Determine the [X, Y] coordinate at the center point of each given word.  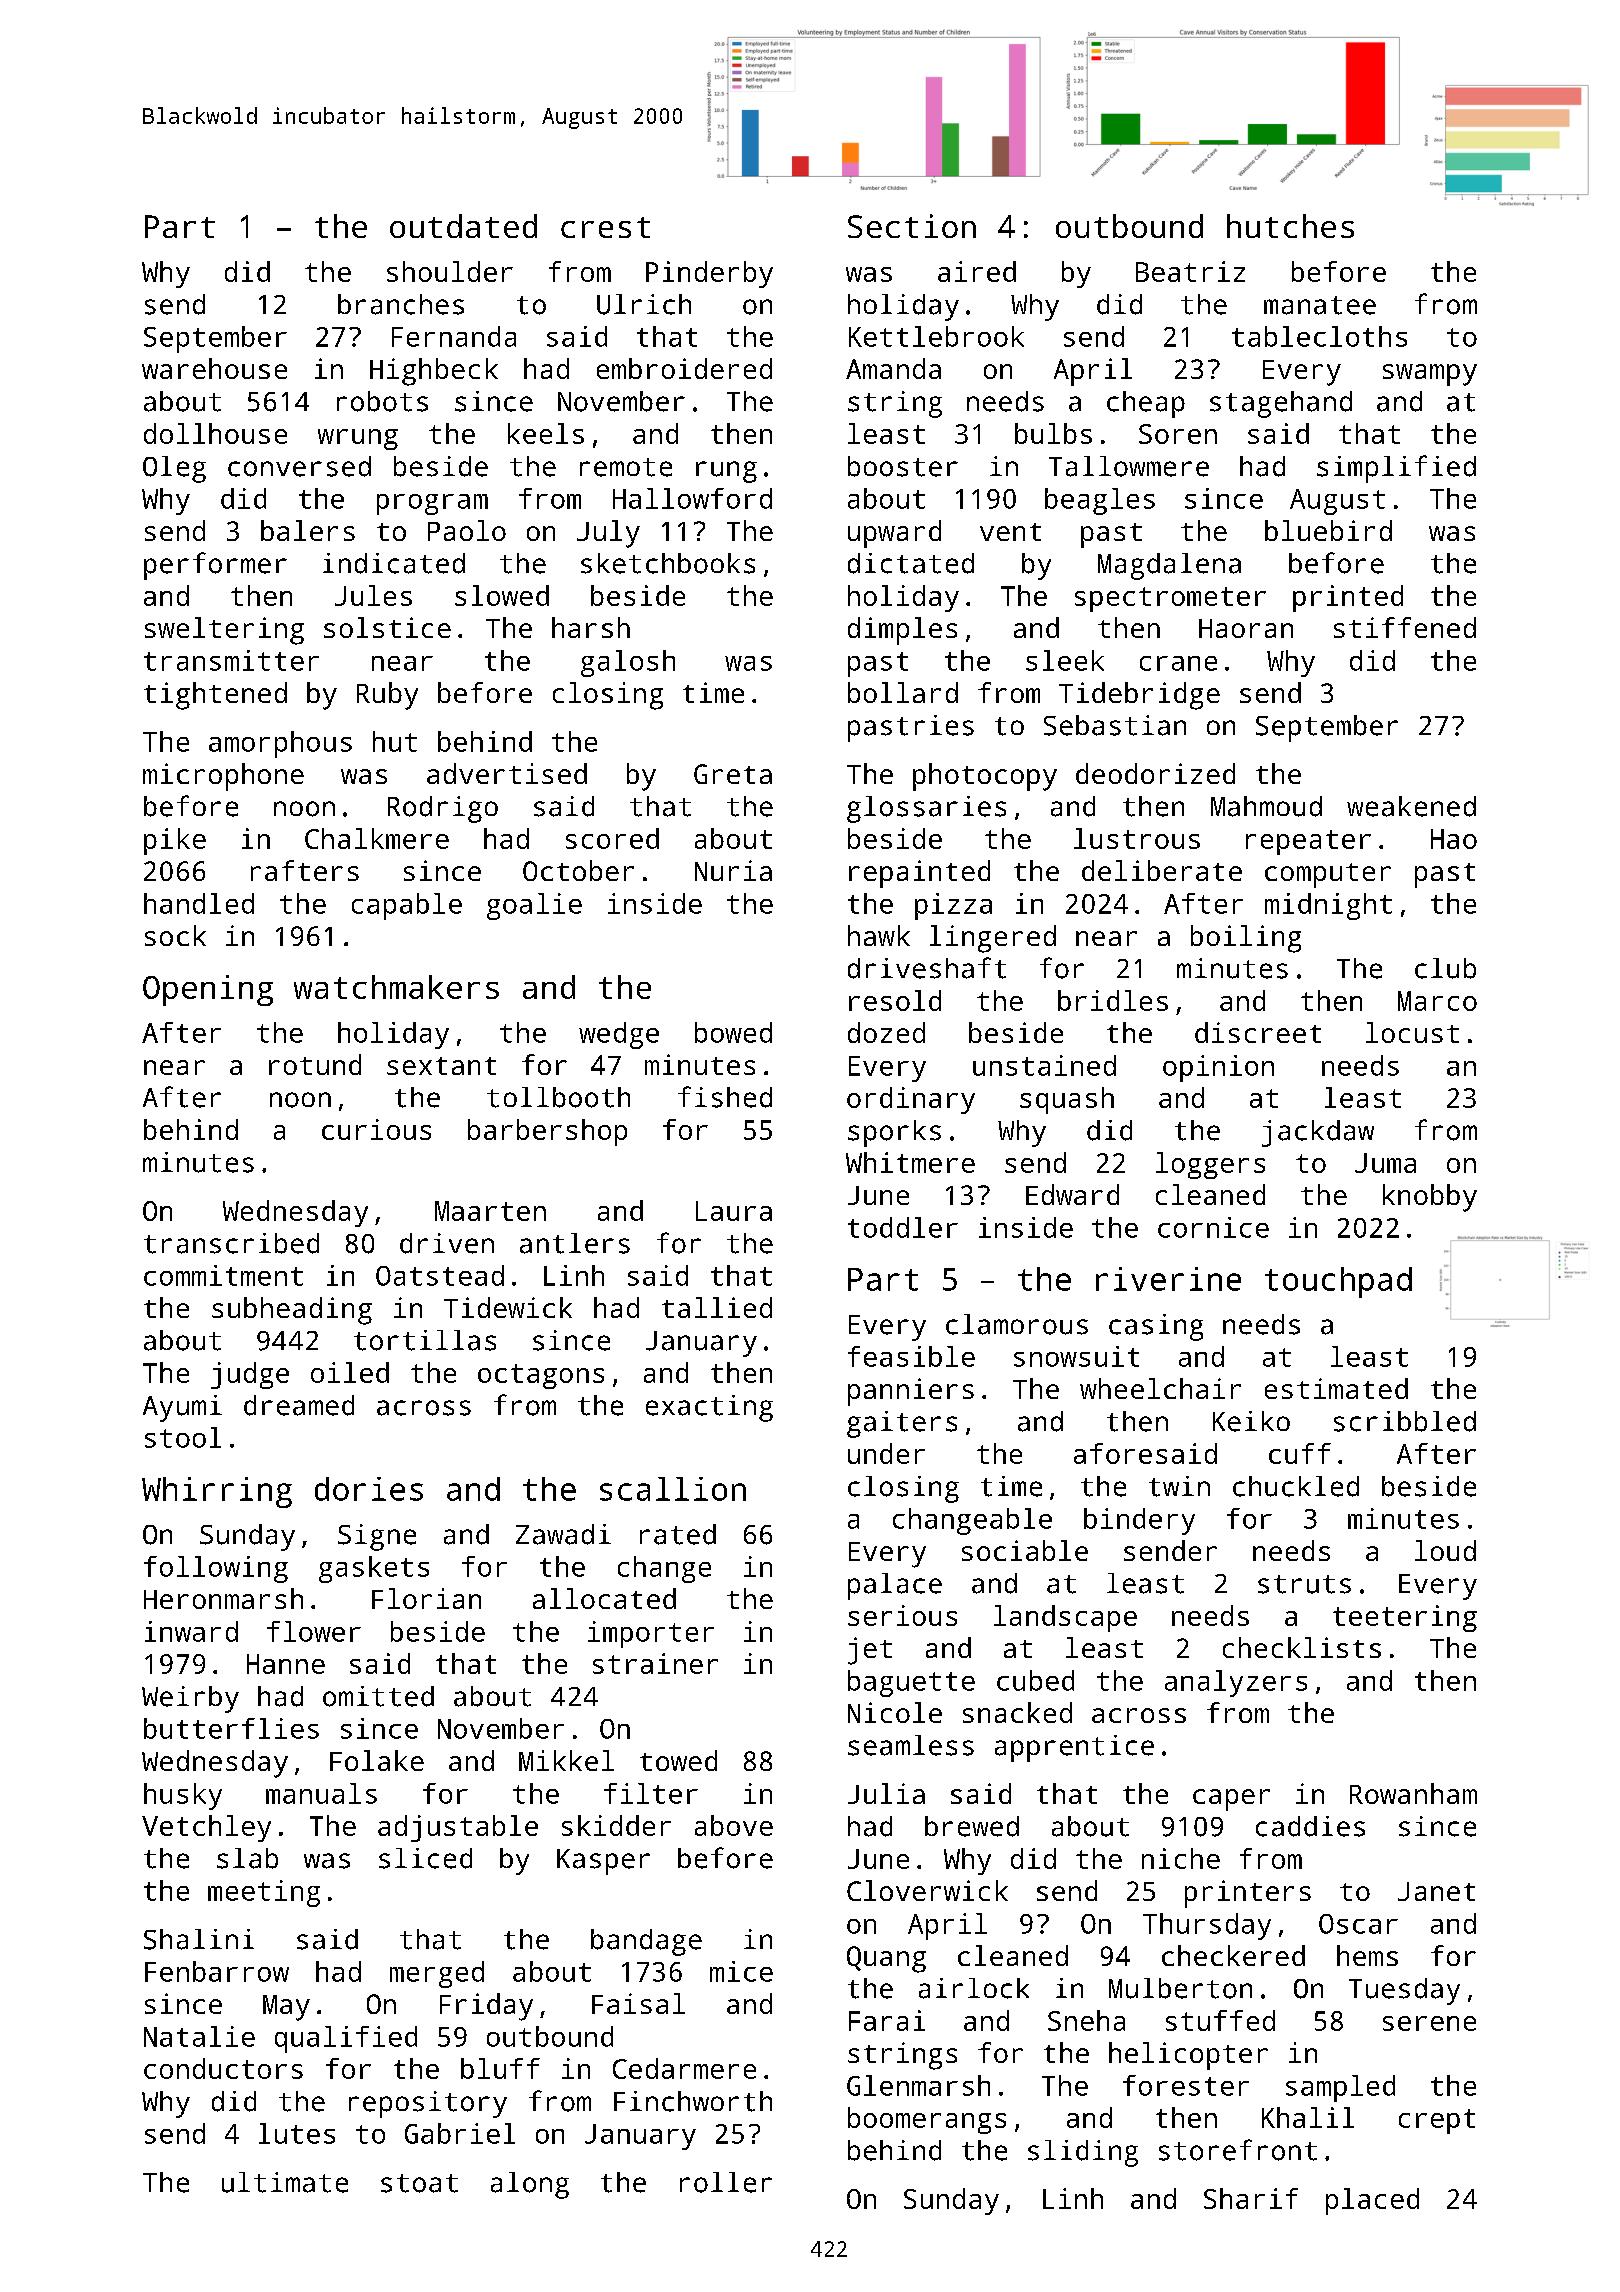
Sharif [1251, 2198]
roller [726, 2182]
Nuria [733, 870]
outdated [463, 226]
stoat [419, 2183]
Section [912, 226]
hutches [1290, 226]
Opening [208, 990]
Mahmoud [1266, 806]
